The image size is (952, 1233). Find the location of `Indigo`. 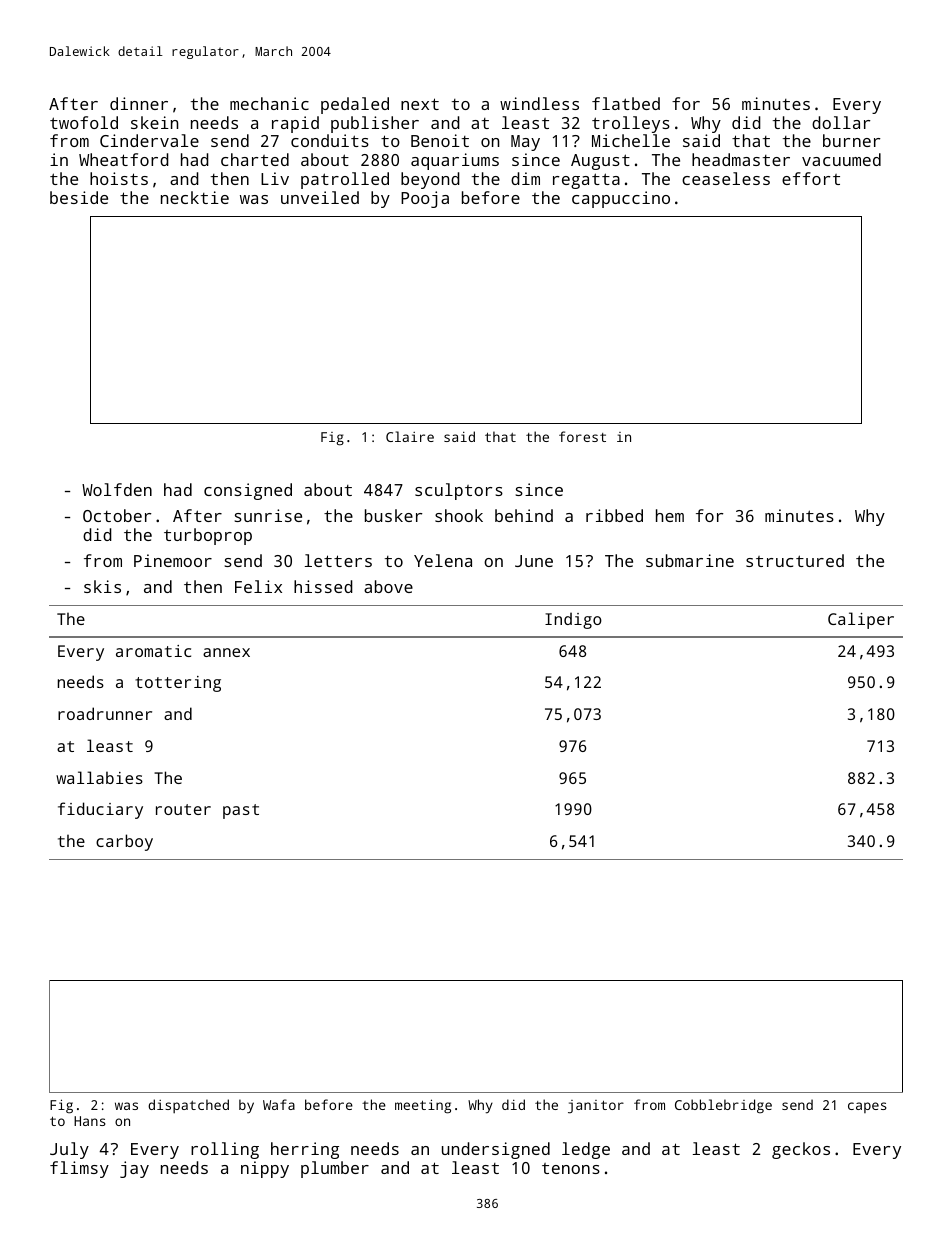

Indigo is located at coordinates (573, 620).
